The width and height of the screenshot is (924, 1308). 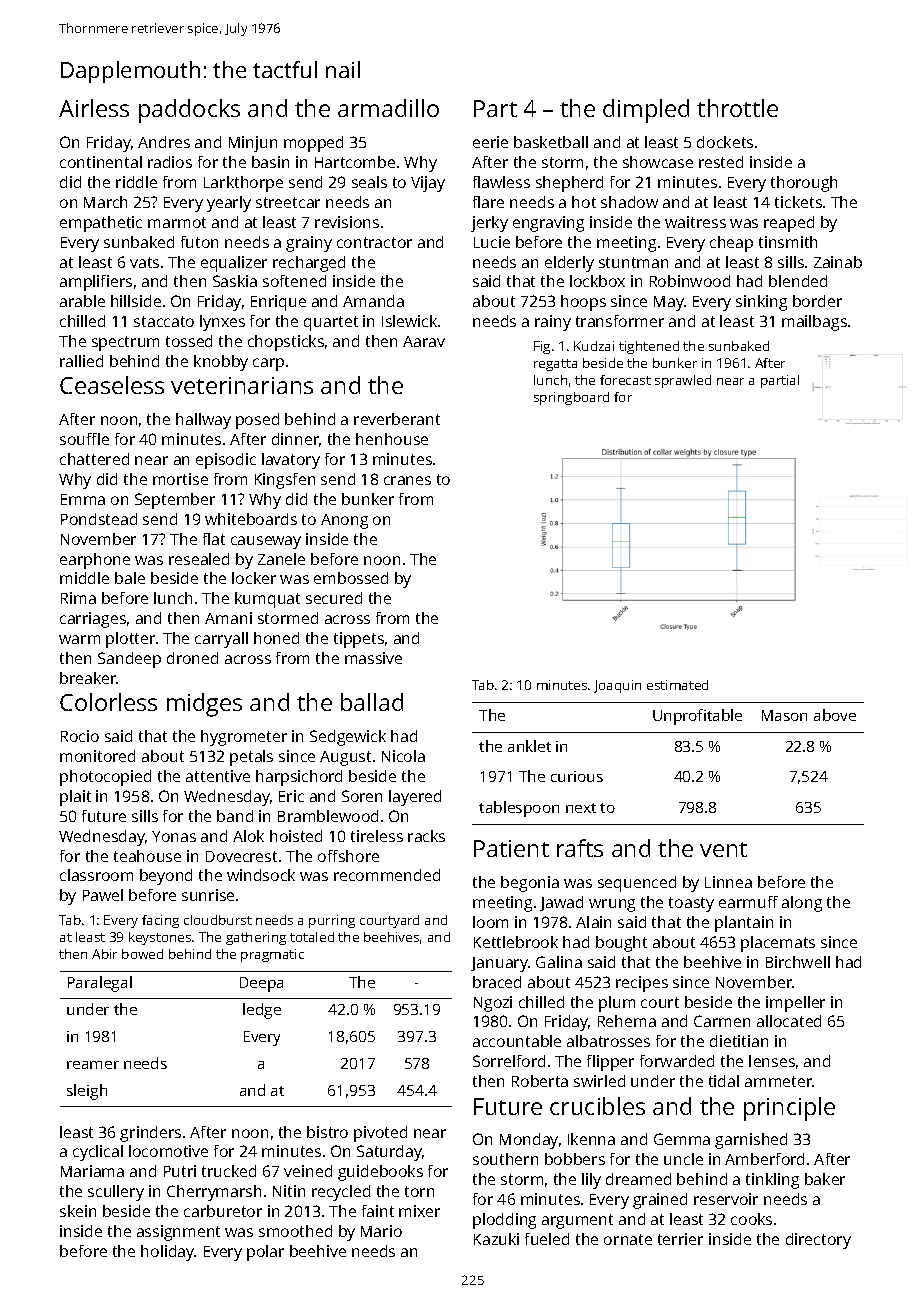 What do you see at coordinates (577, 776) in the screenshot?
I see `curious` at bounding box center [577, 776].
